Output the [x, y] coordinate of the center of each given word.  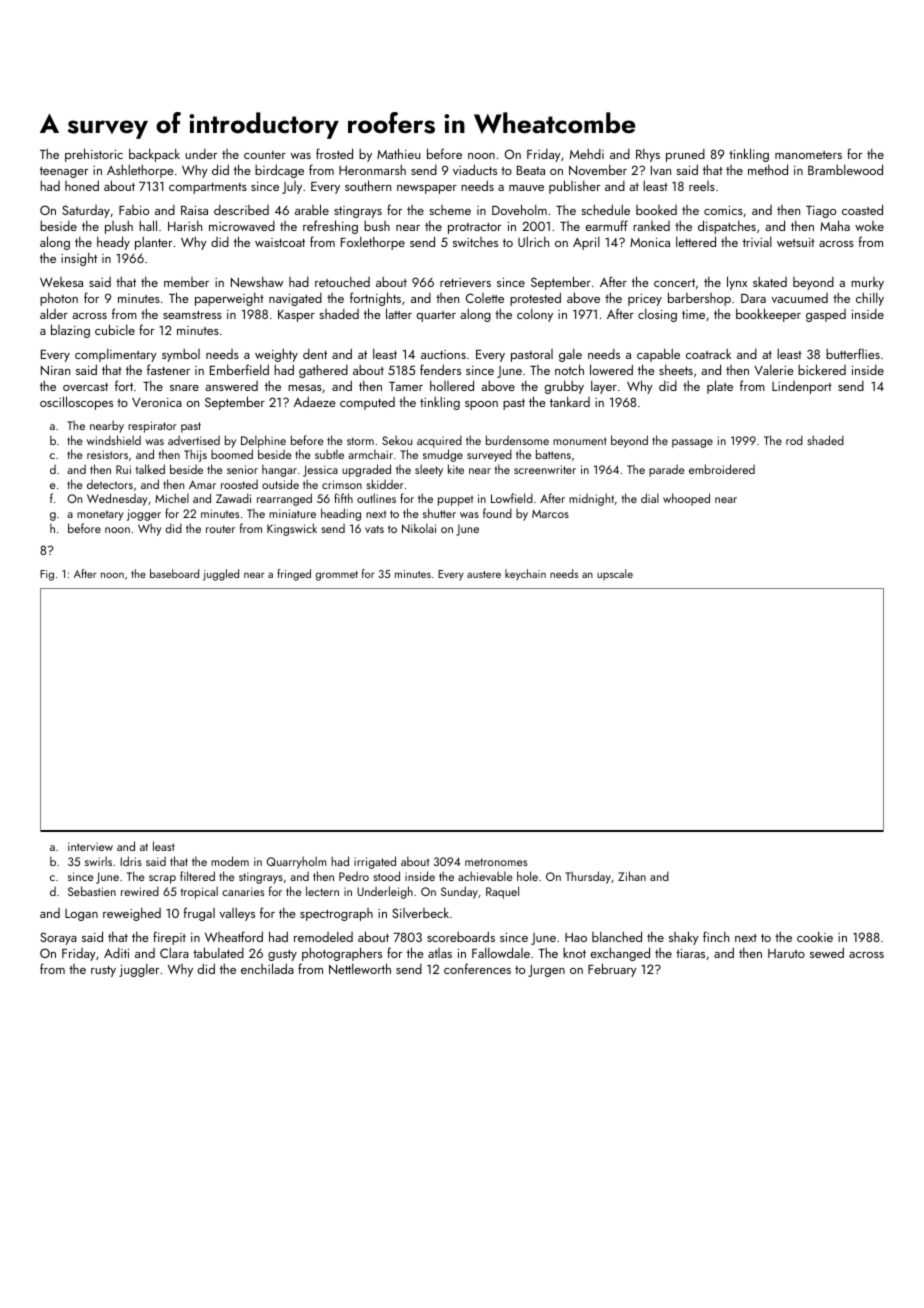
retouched [342, 282]
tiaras [690, 953]
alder [54, 313]
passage [692, 443]
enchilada [267, 968]
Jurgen [546, 971]
